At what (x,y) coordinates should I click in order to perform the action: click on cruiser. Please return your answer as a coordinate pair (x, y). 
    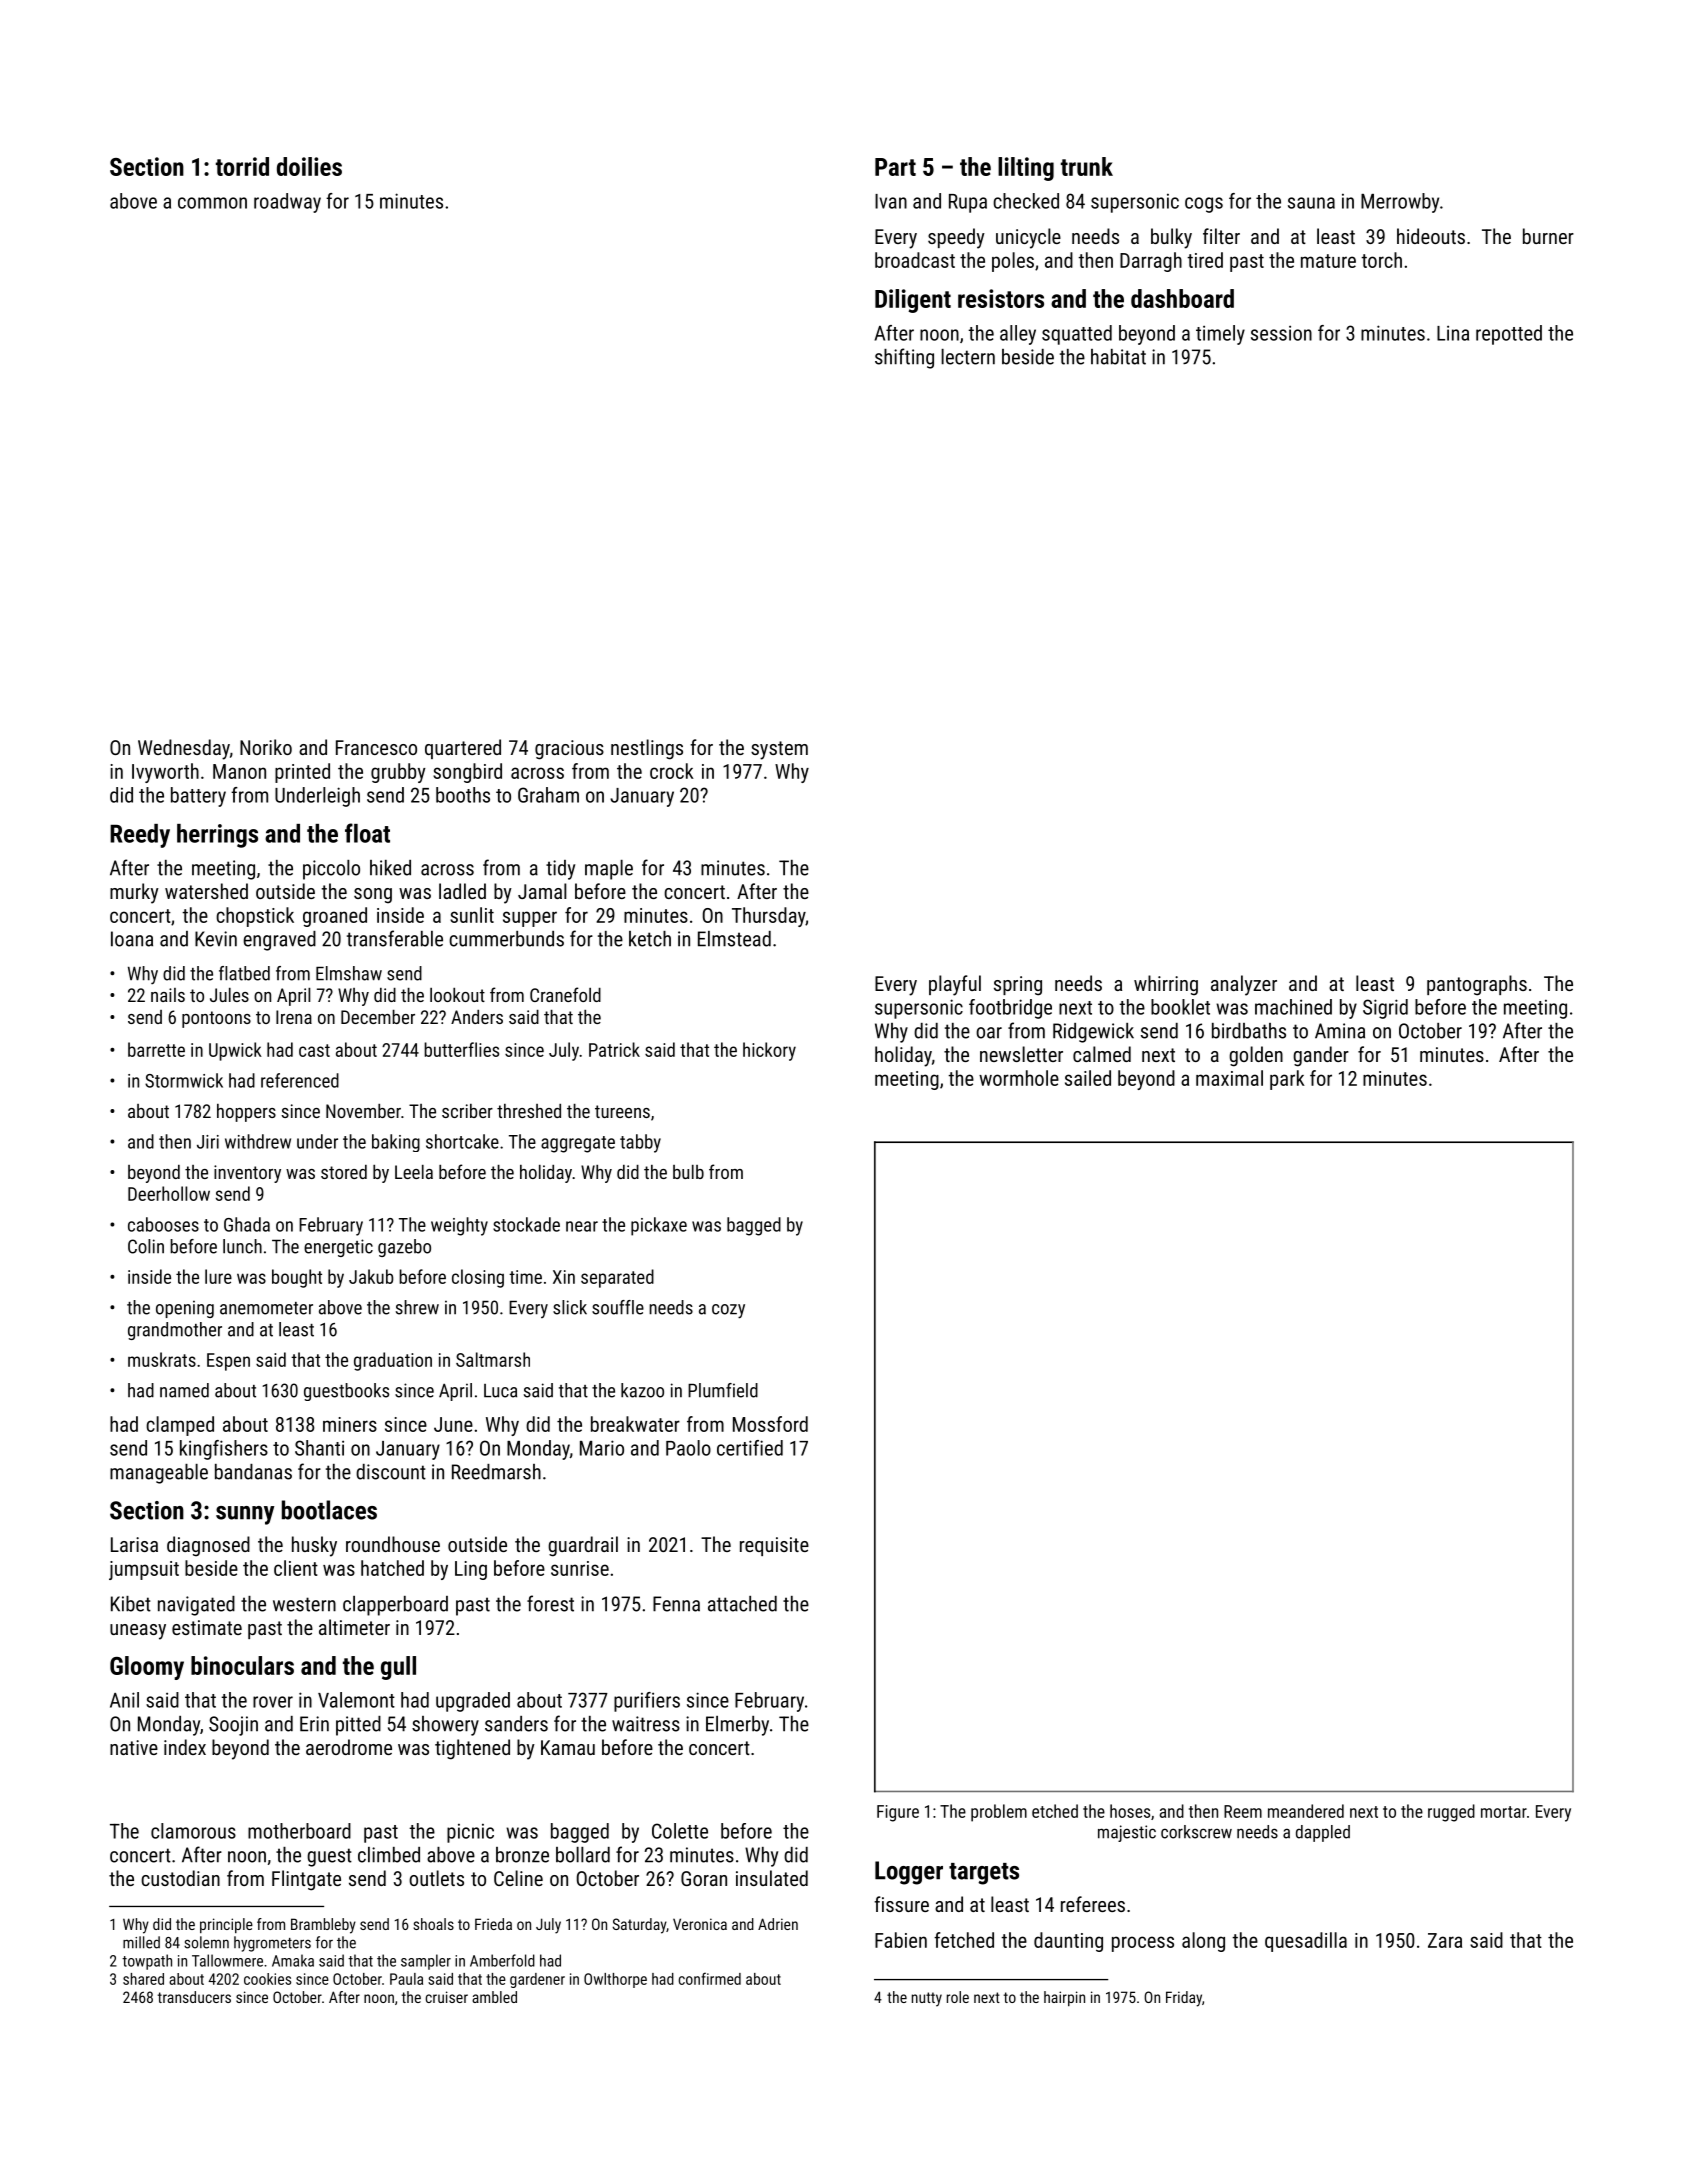
    Looking at the image, I should click on (447, 1997).
